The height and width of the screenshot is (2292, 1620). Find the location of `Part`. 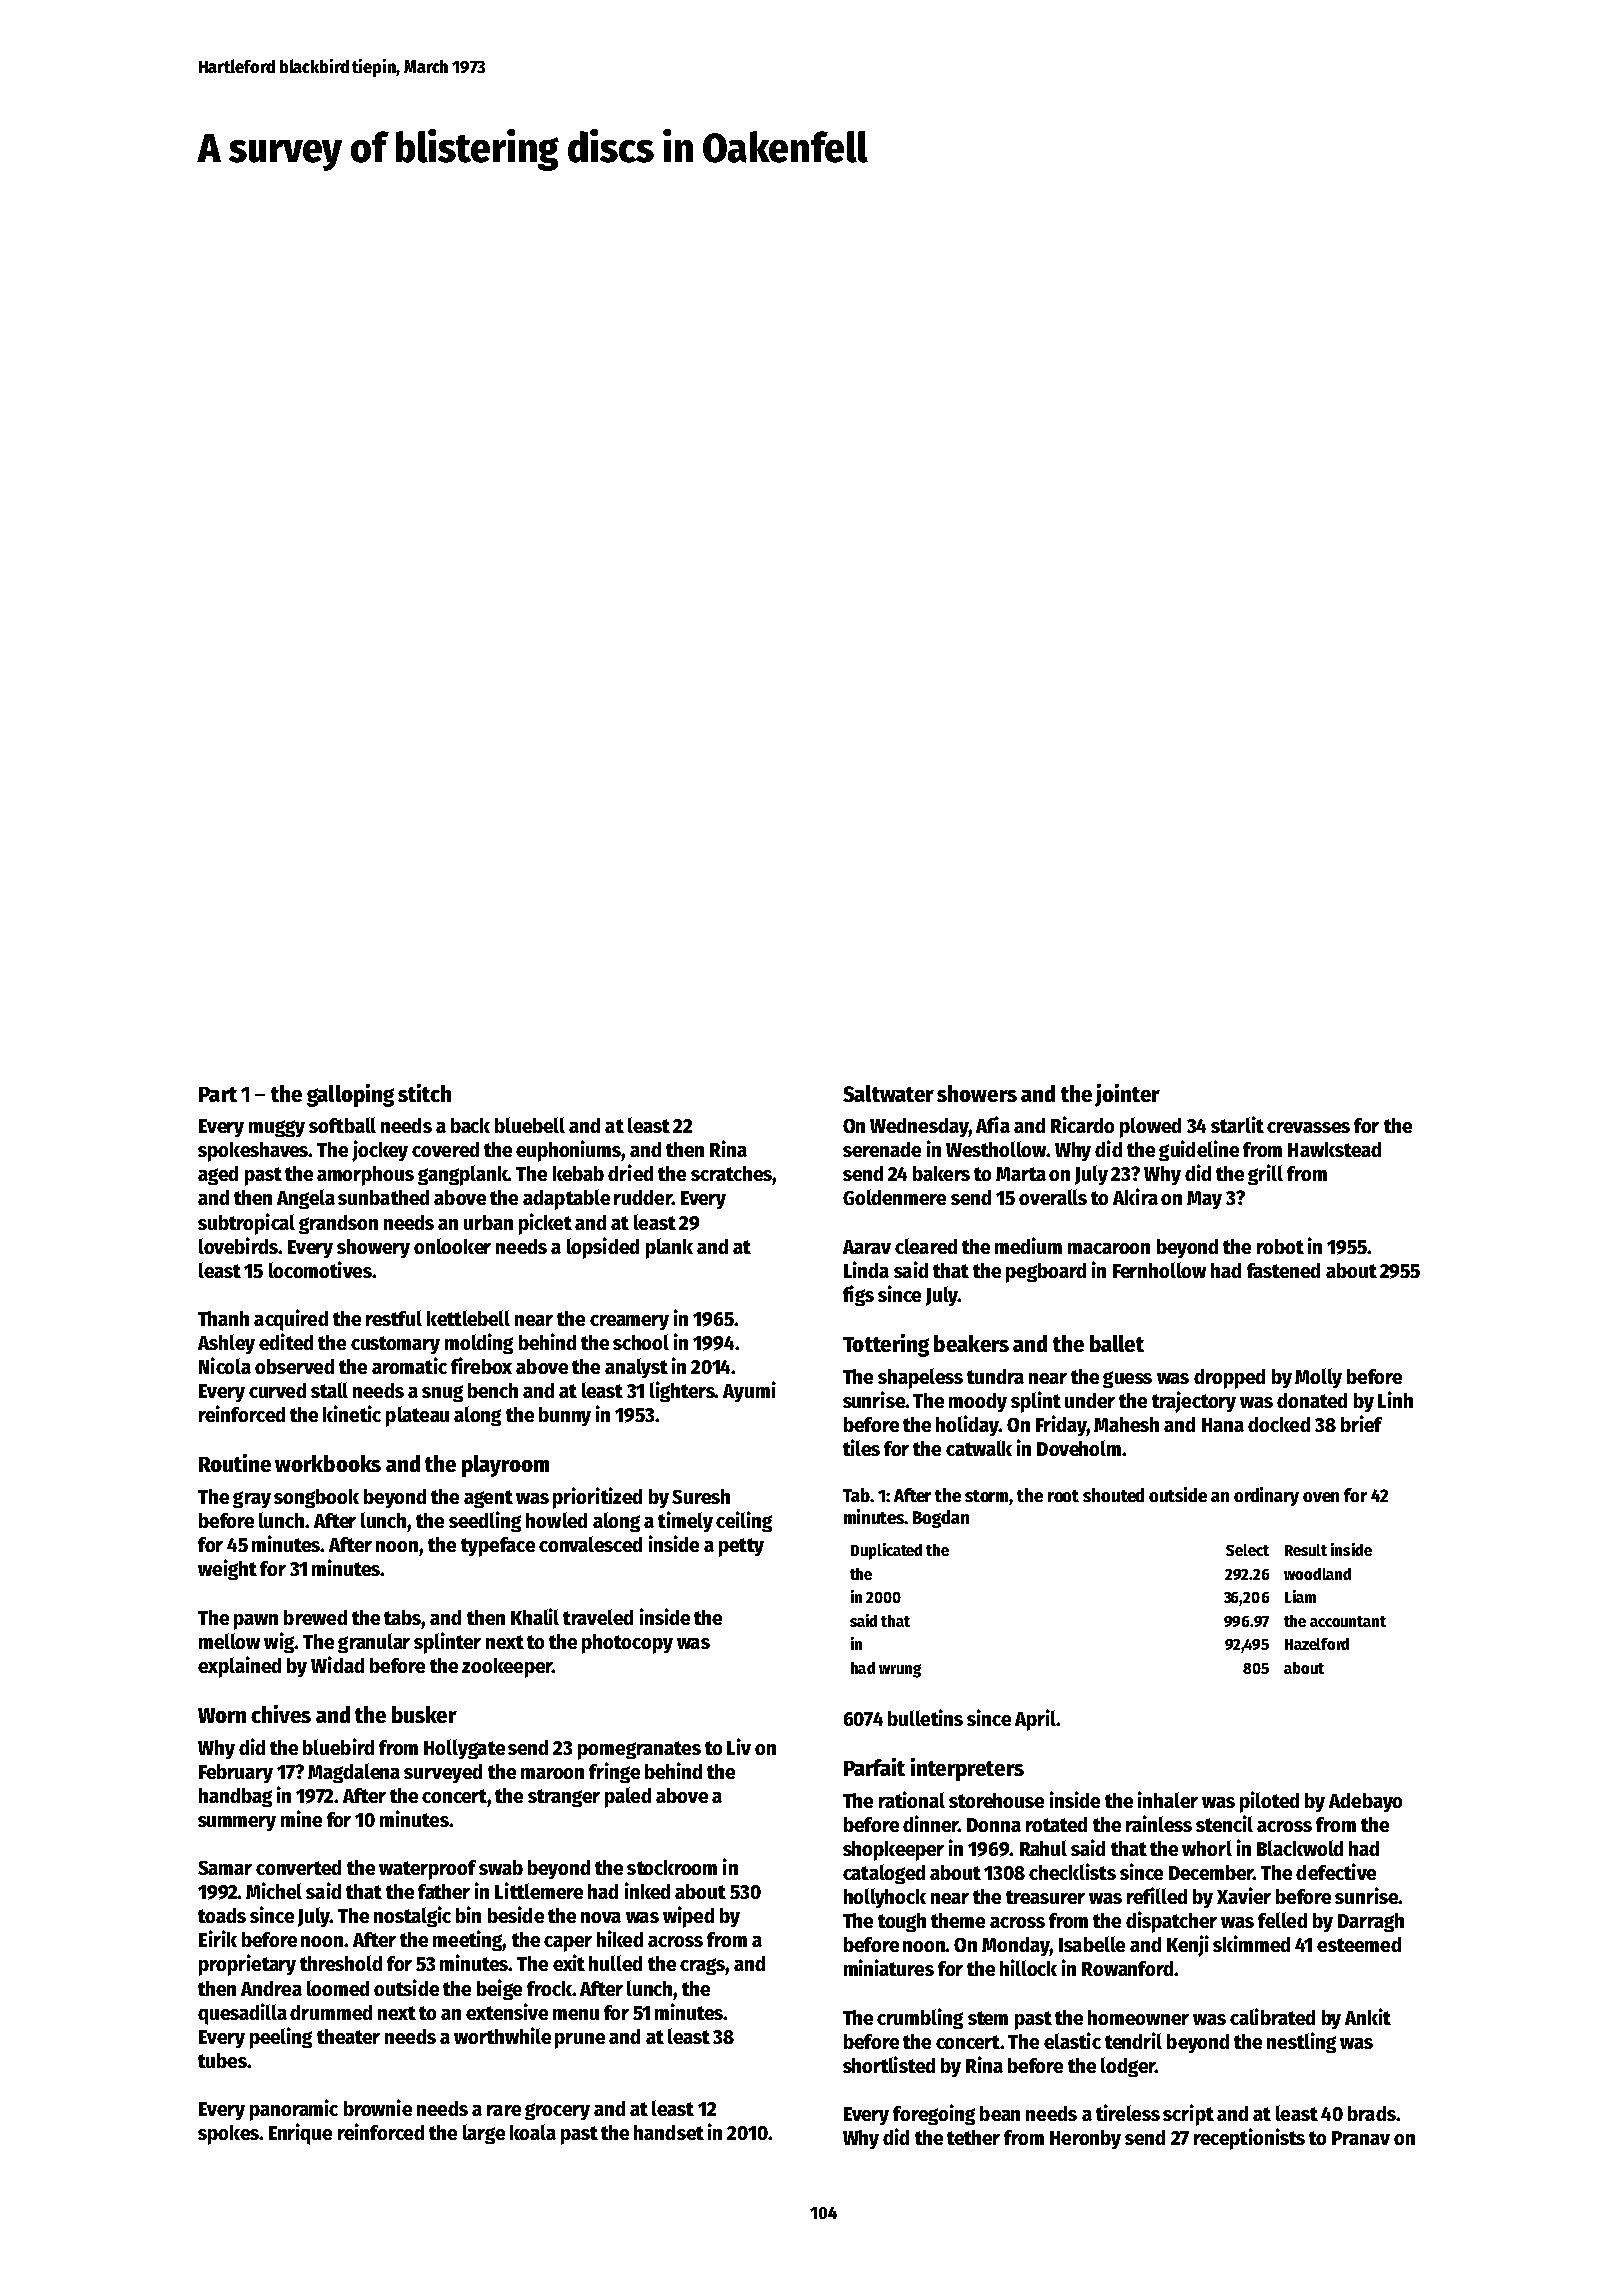

Part is located at coordinates (218, 1094).
